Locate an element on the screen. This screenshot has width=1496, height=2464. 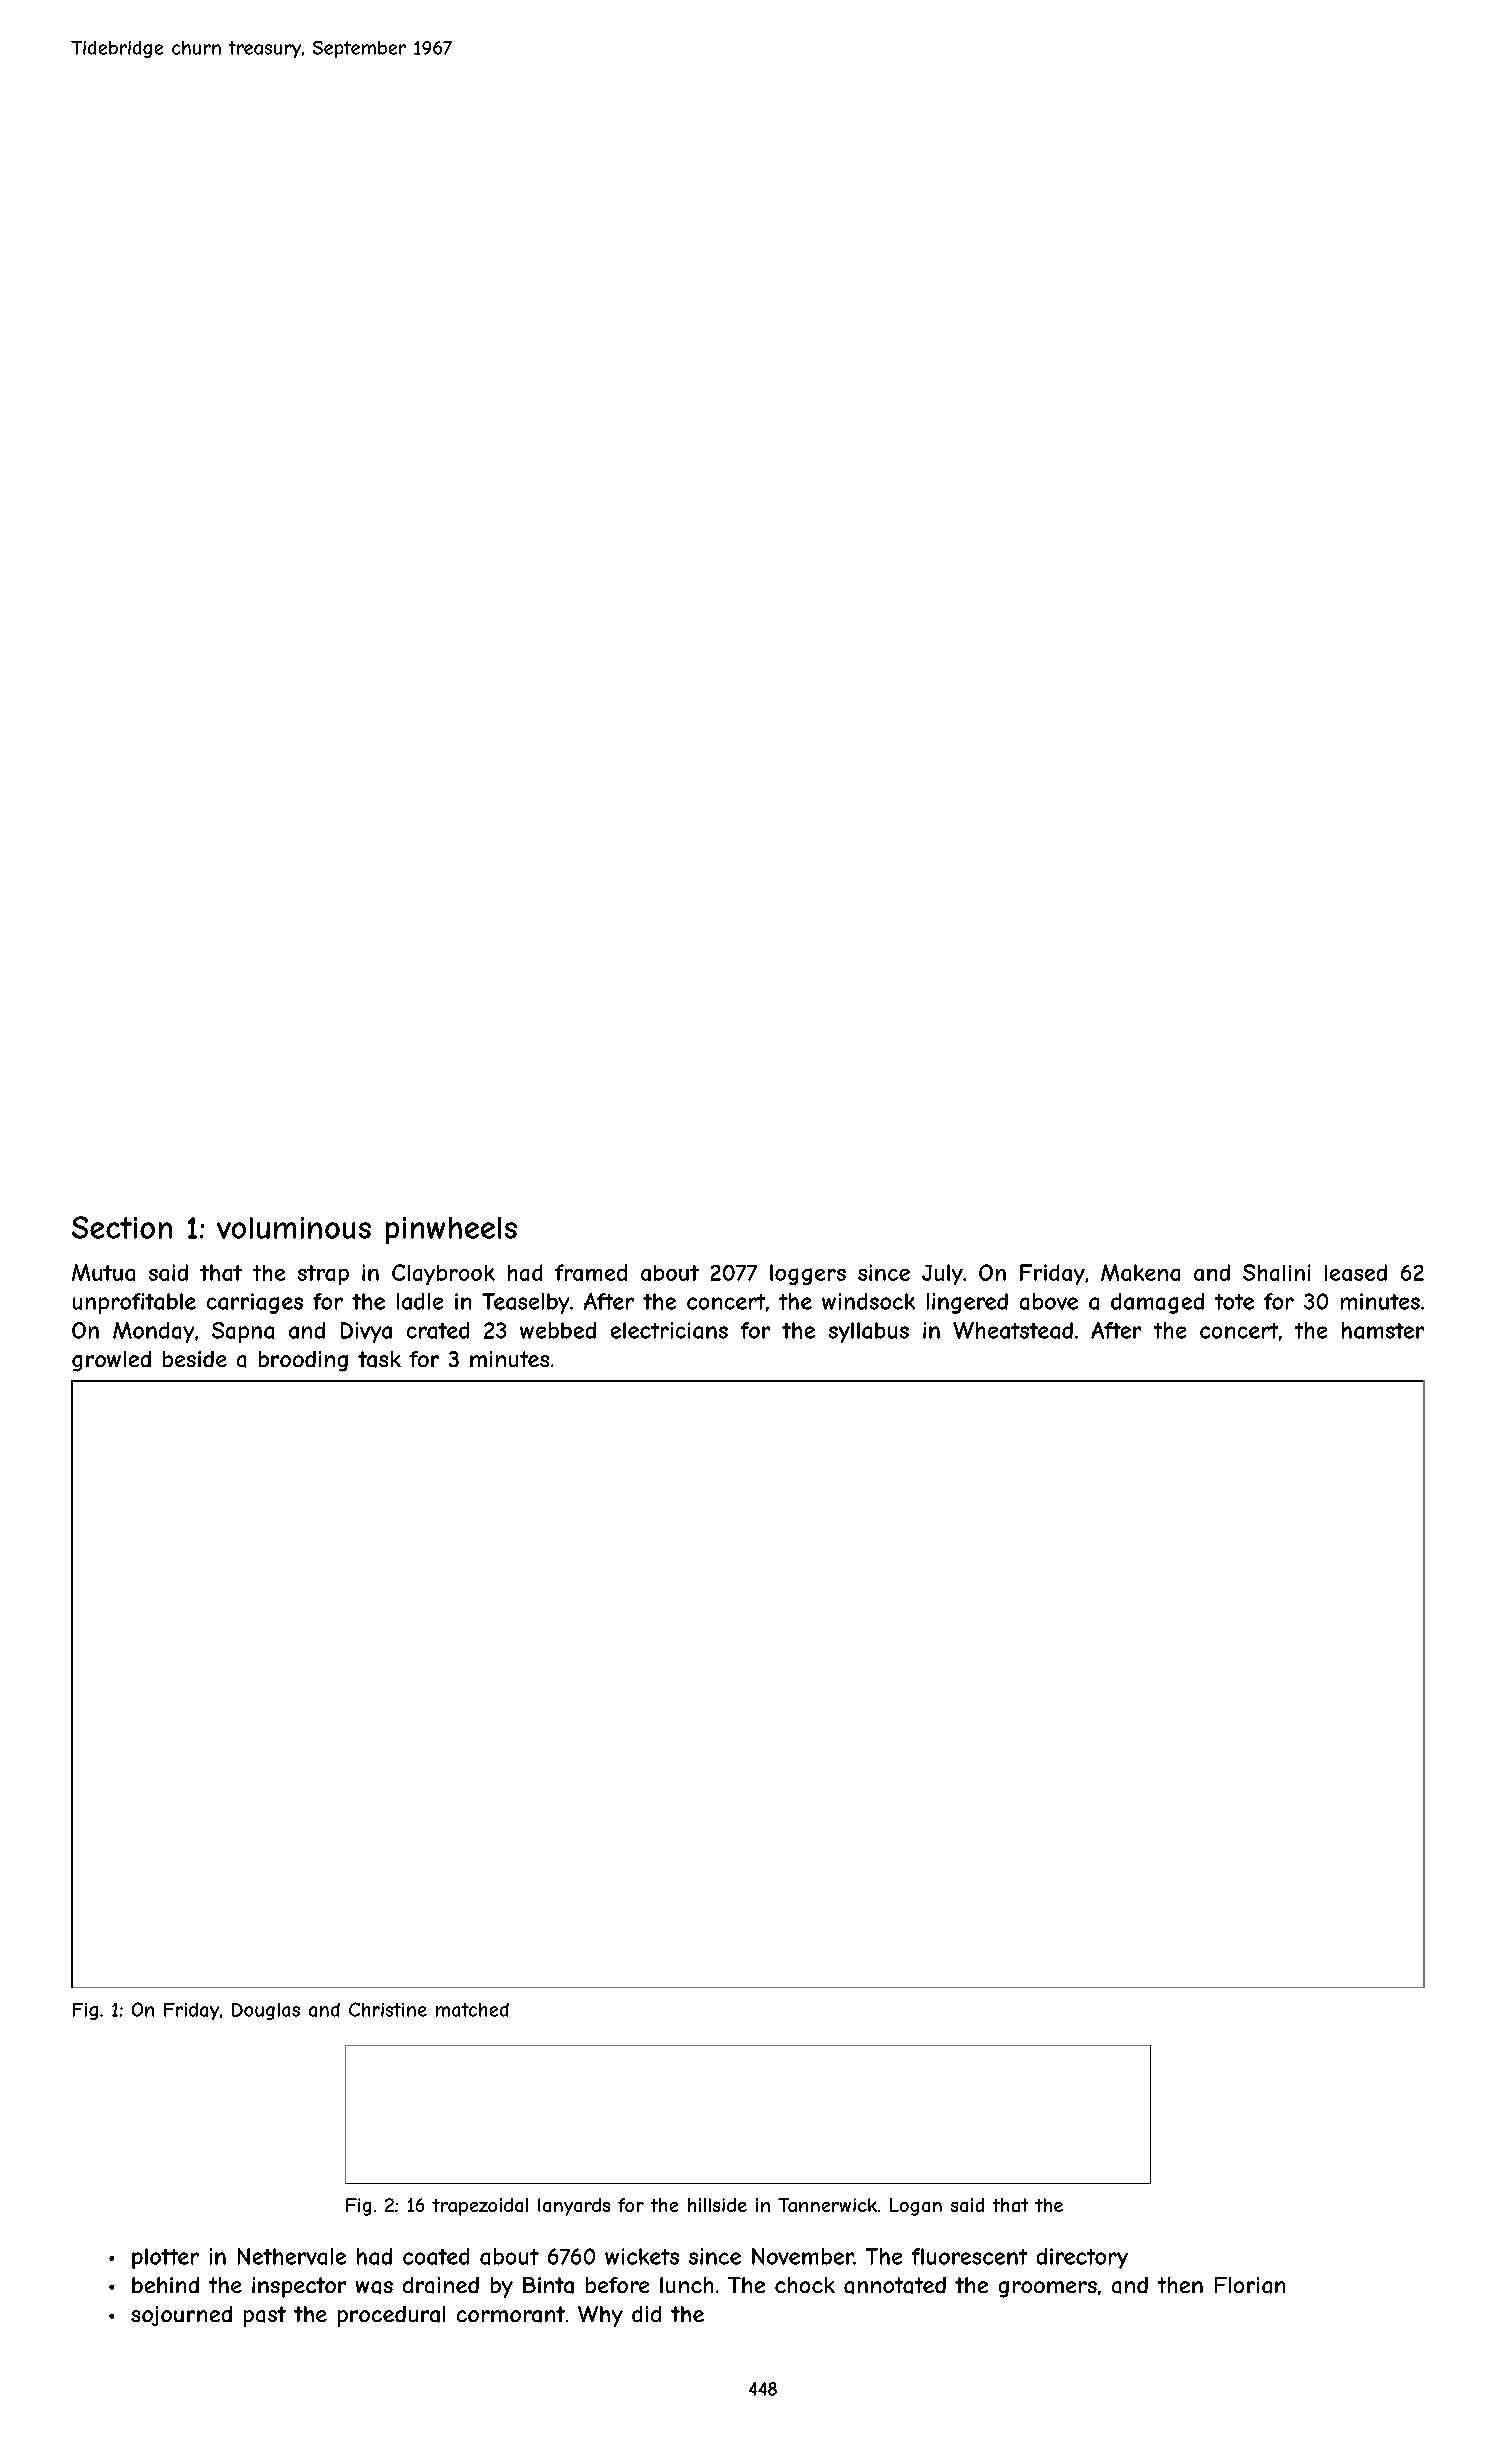
Logan is located at coordinates (916, 2207).
